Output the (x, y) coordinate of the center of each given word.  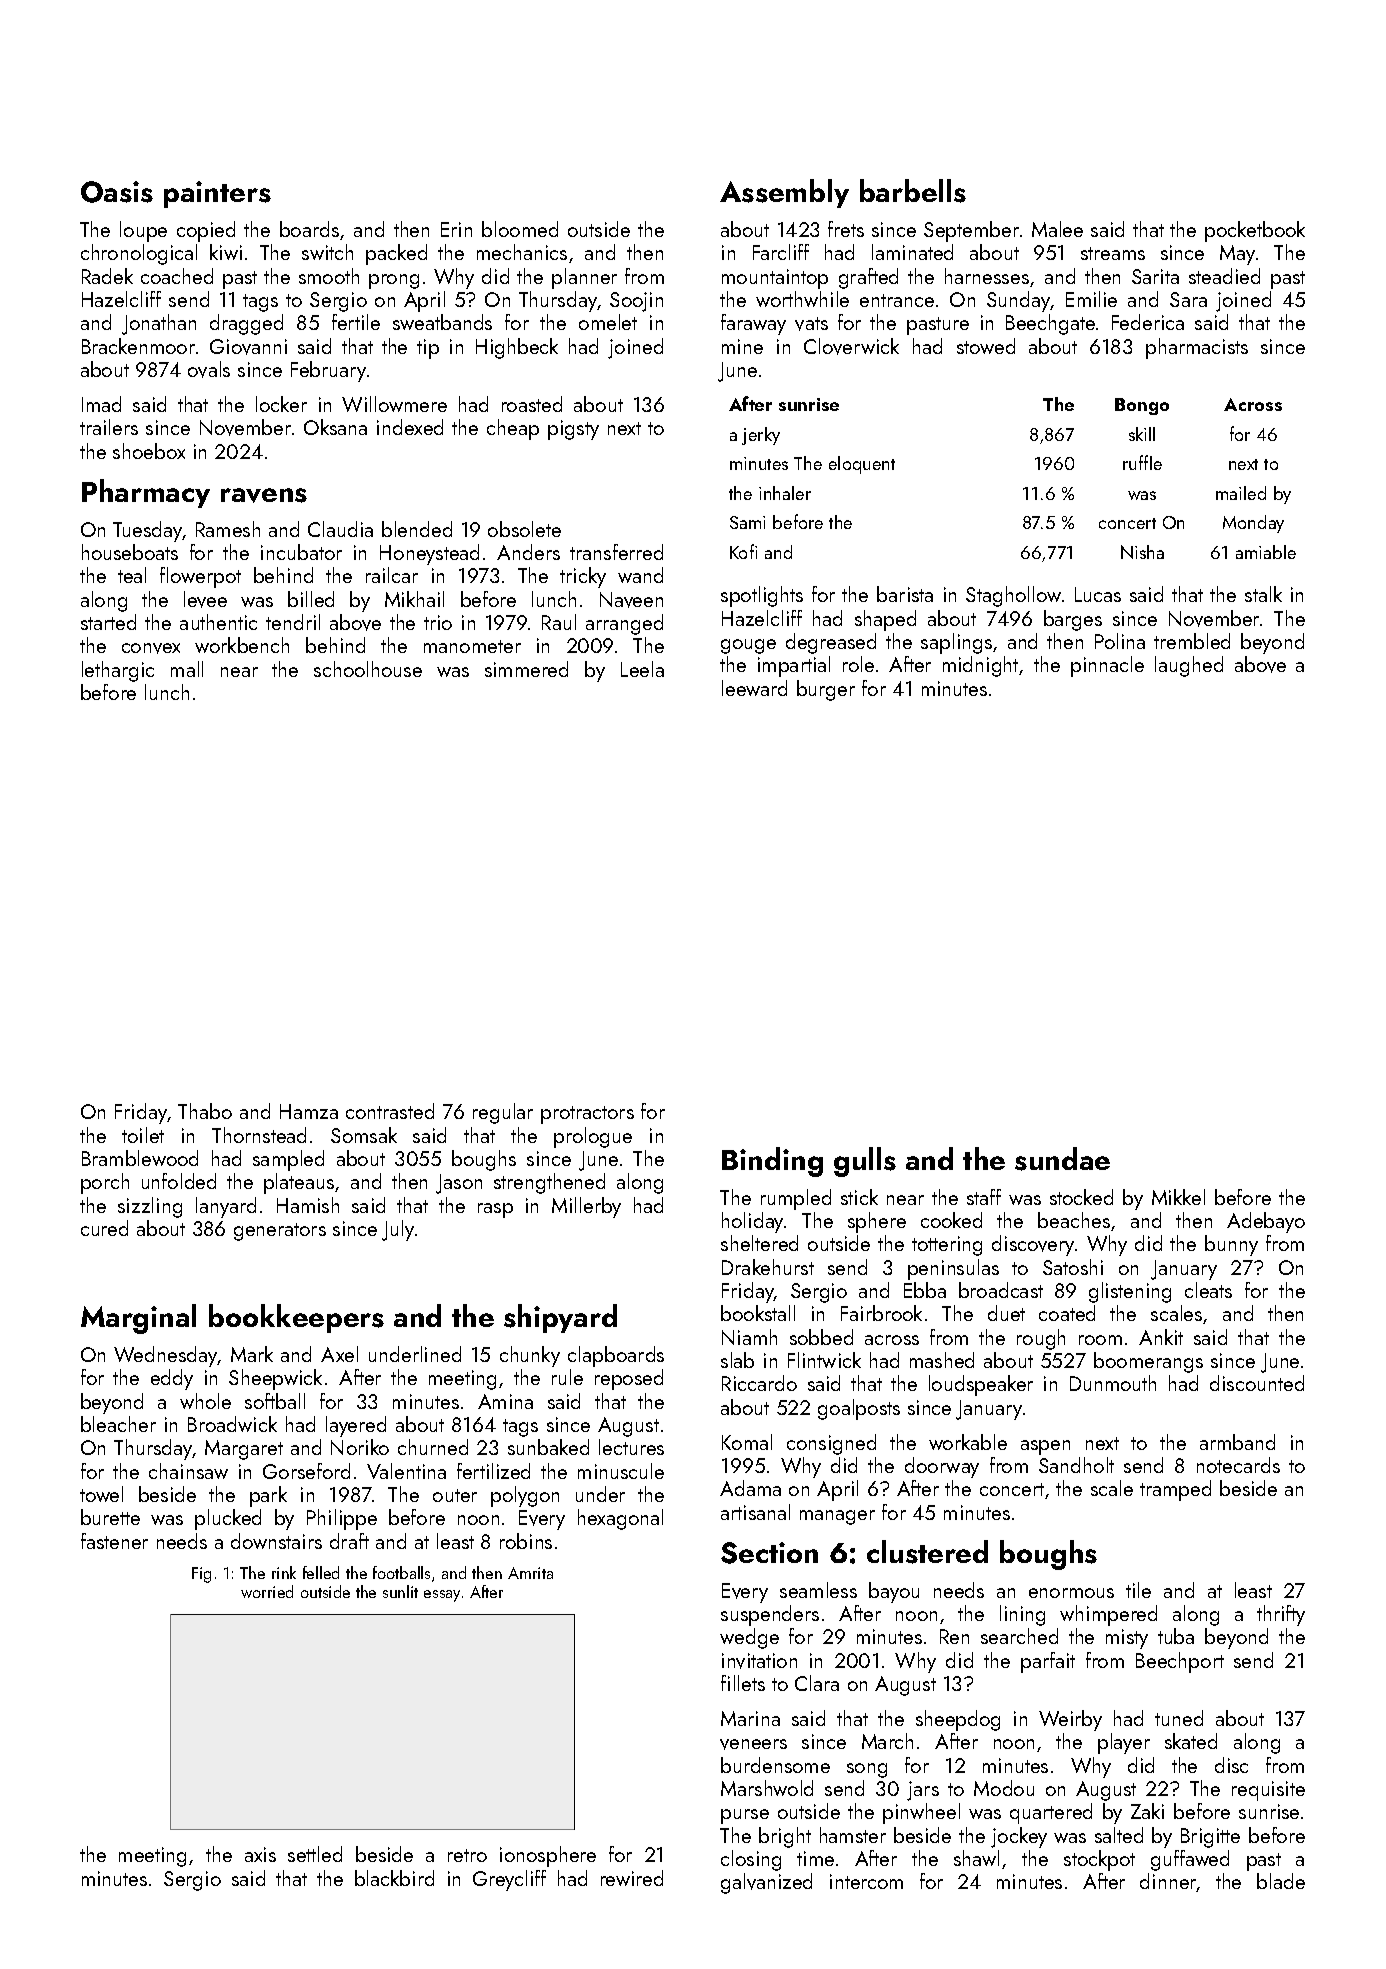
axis (260, 1854)
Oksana (335, 427)
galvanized (766, 1883)
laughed (1189, 666)
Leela (642, 669)
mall (187, 669)
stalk (1263, 594)
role (858, 664)
